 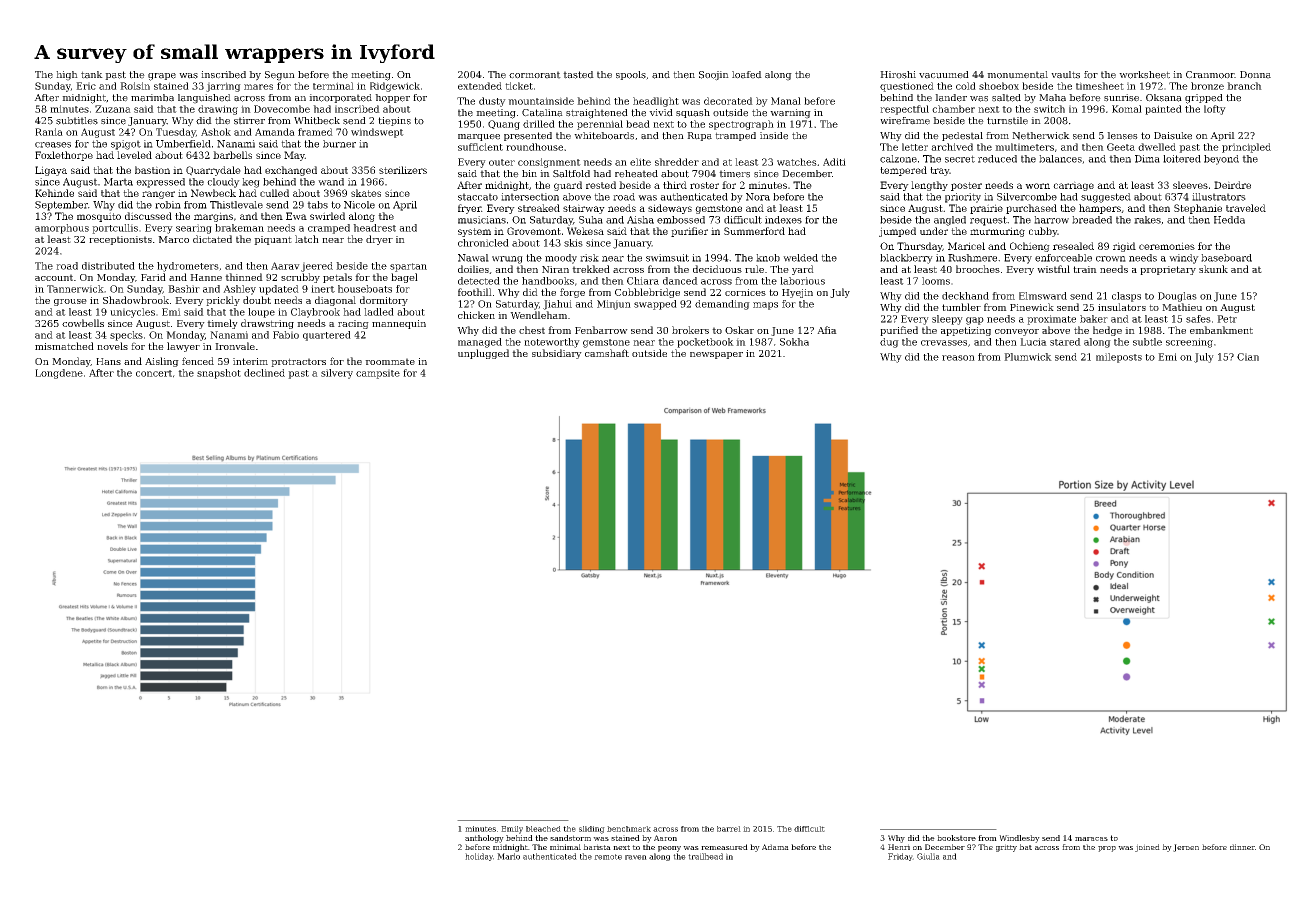 What do you see at coordinates (512, 830) in the image?
I see `Emily` at bounding box center [512, 830].
